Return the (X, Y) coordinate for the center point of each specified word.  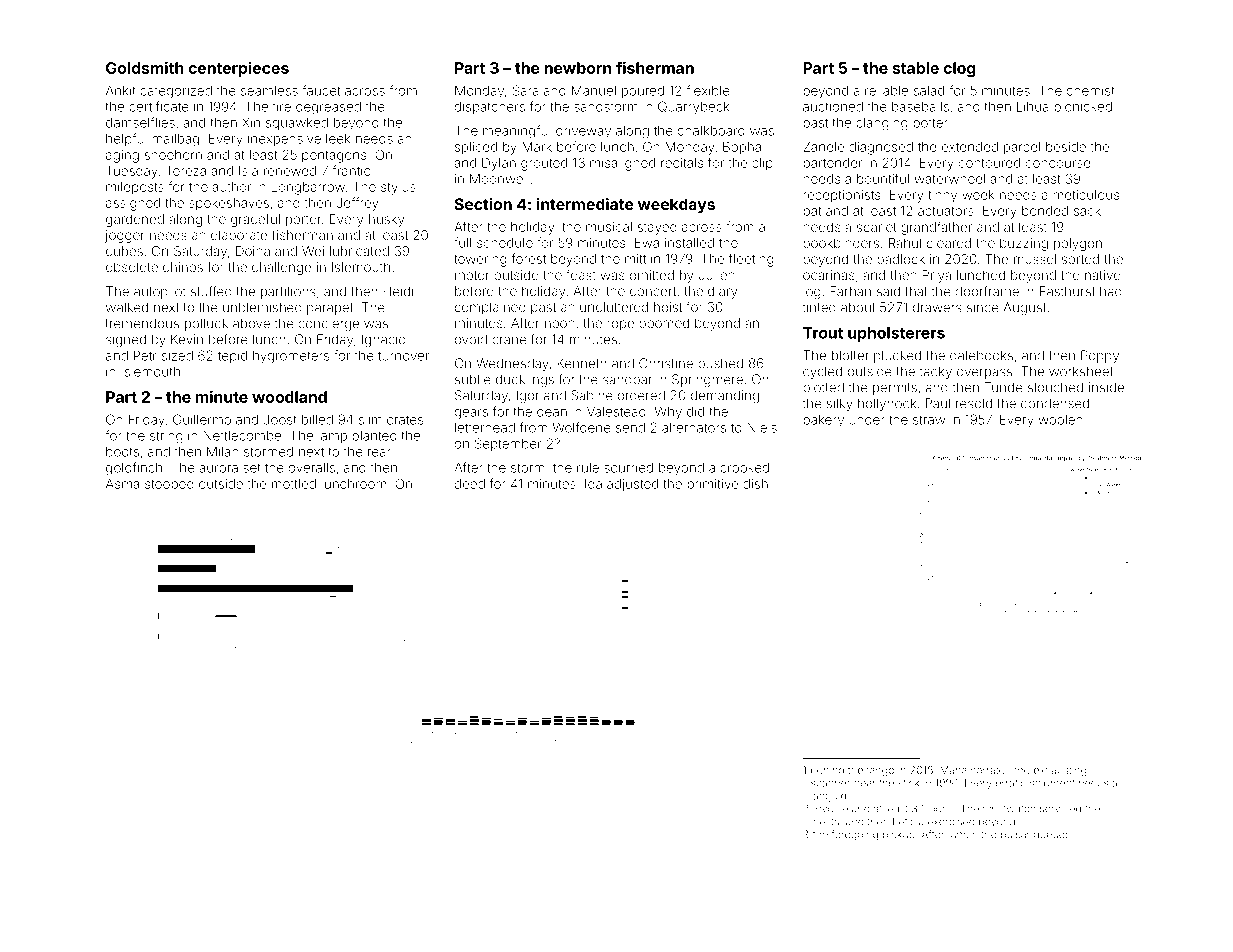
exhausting (1060, 771)
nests (826, 822)
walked (127, 307)
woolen (1060, 420)
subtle (473, 379)
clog (959, 69)
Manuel (594, 90)
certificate (159, 106)
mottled (294, 484)
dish (755, 484)
